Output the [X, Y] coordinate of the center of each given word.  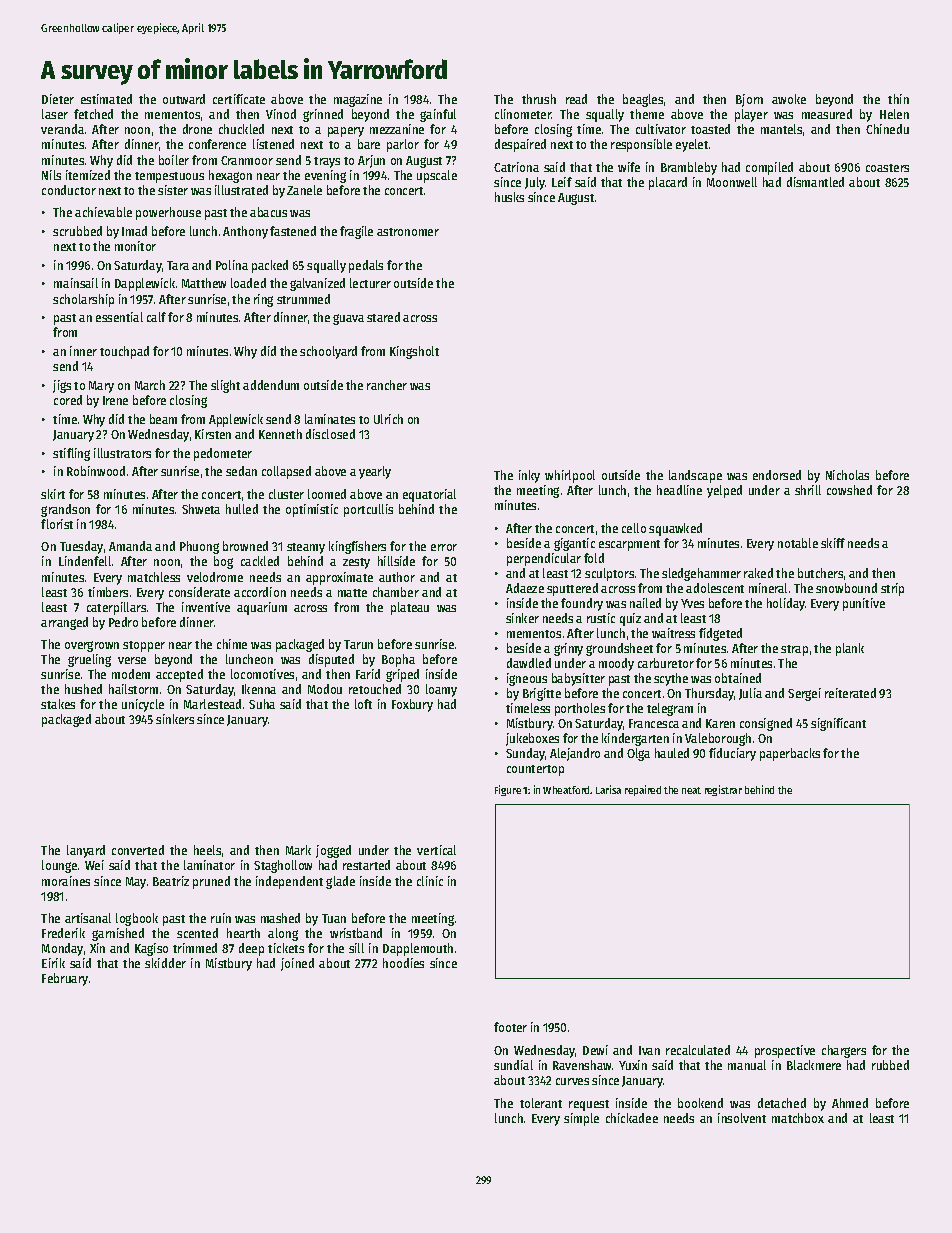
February [65, 979]
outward [184, 99]
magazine [358, 100]
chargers [844, 1051]
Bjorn [749, 100]
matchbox [798, 1118]
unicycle [143, 705]
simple [581, 1119]
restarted [366, 865]
